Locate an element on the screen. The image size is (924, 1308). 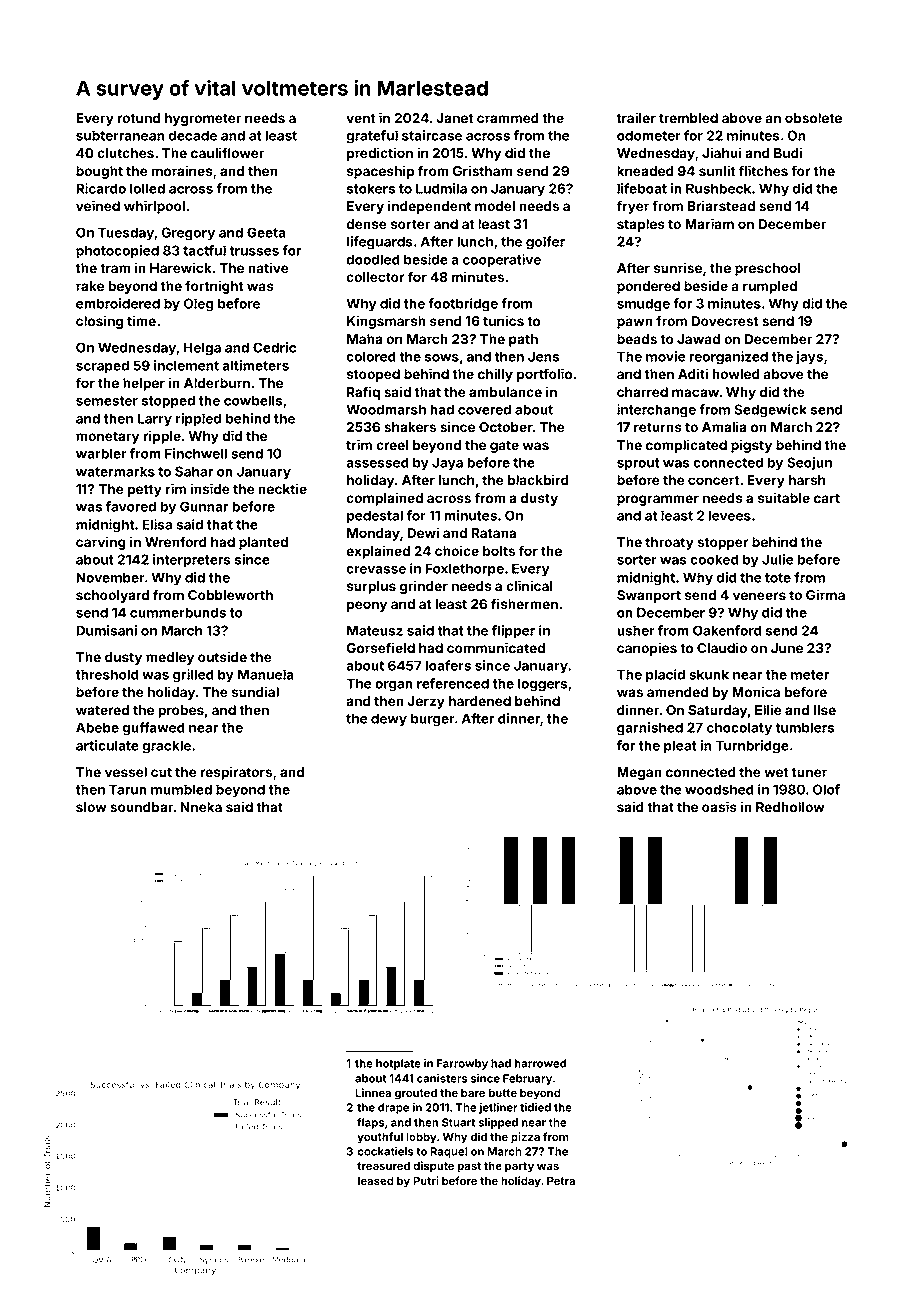
slow is located at coordinates (91, 807).
